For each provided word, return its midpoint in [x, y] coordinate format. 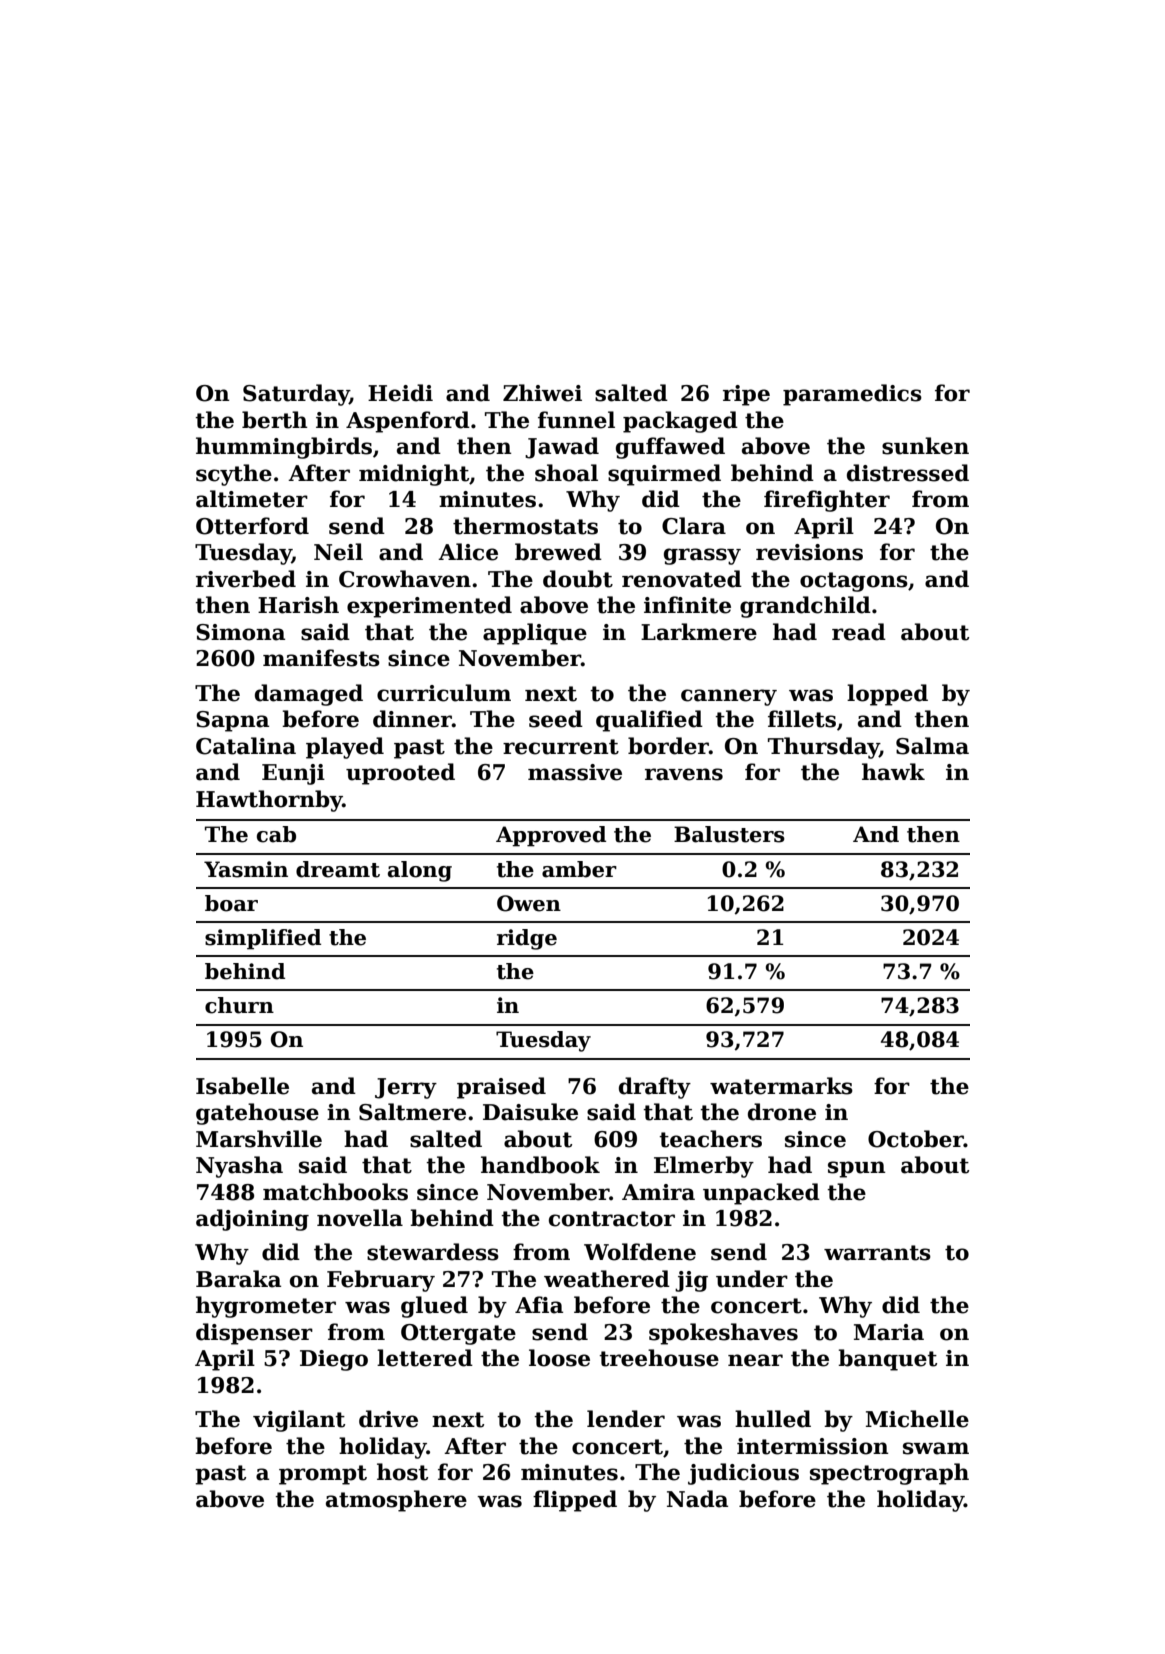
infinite [687, 605]
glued [434, 1307]
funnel [576, 420]
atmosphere [396, 1501]
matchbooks [335, 1192]
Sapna [232, 721]
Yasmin [246, 869]
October [916, 1139]
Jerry [406, 1088]
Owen [529, 903]
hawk [893, 772]
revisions [809, 552]
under [752, 1279]
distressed [908, 473]
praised [501, 1088]
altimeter [252, 499]
